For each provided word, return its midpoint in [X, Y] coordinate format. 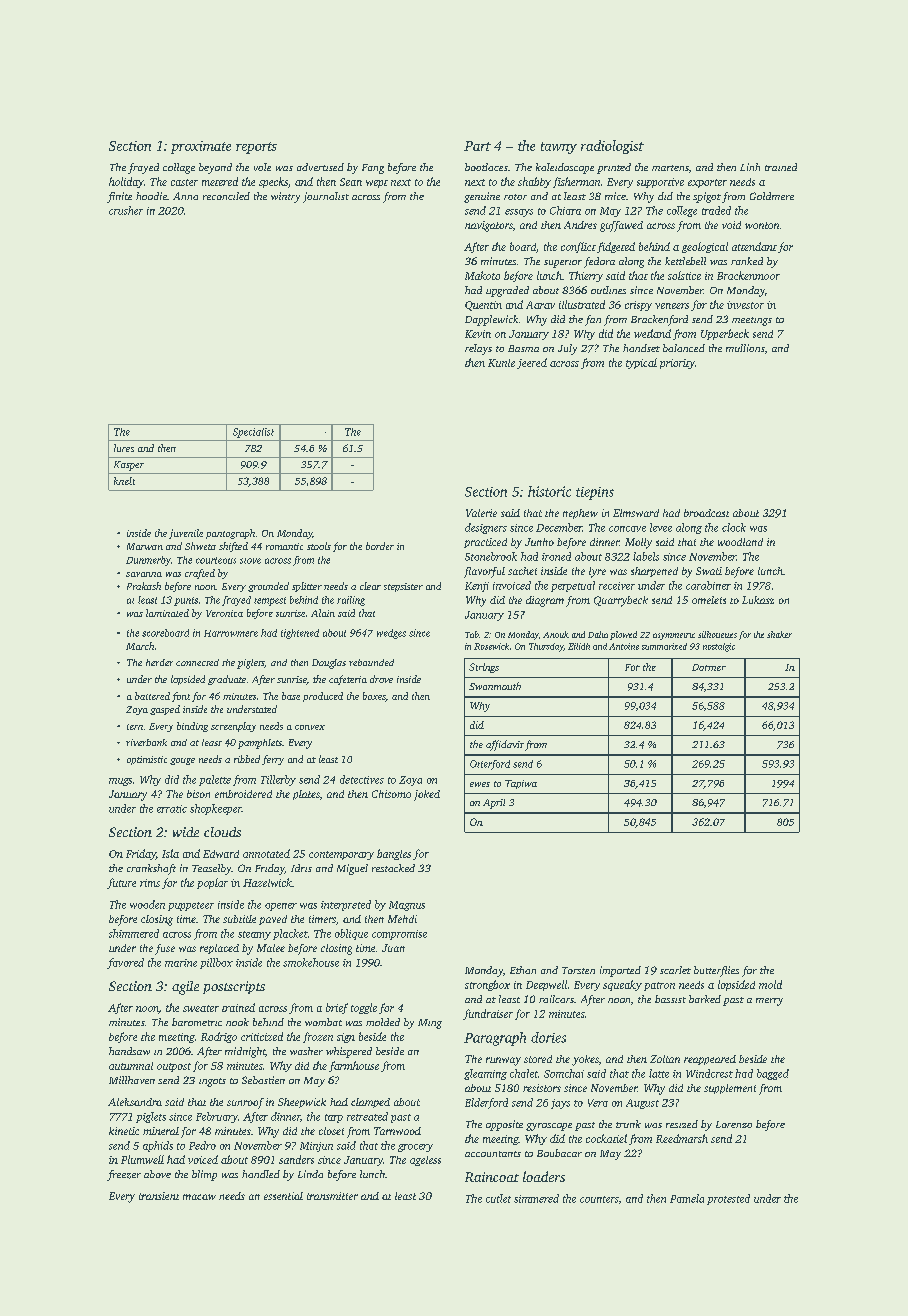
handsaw [129, 1051]
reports [256, 148]
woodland [740, 542]
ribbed [247, 759]
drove [381, 679]
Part [477, 146]
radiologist [612, 147]
